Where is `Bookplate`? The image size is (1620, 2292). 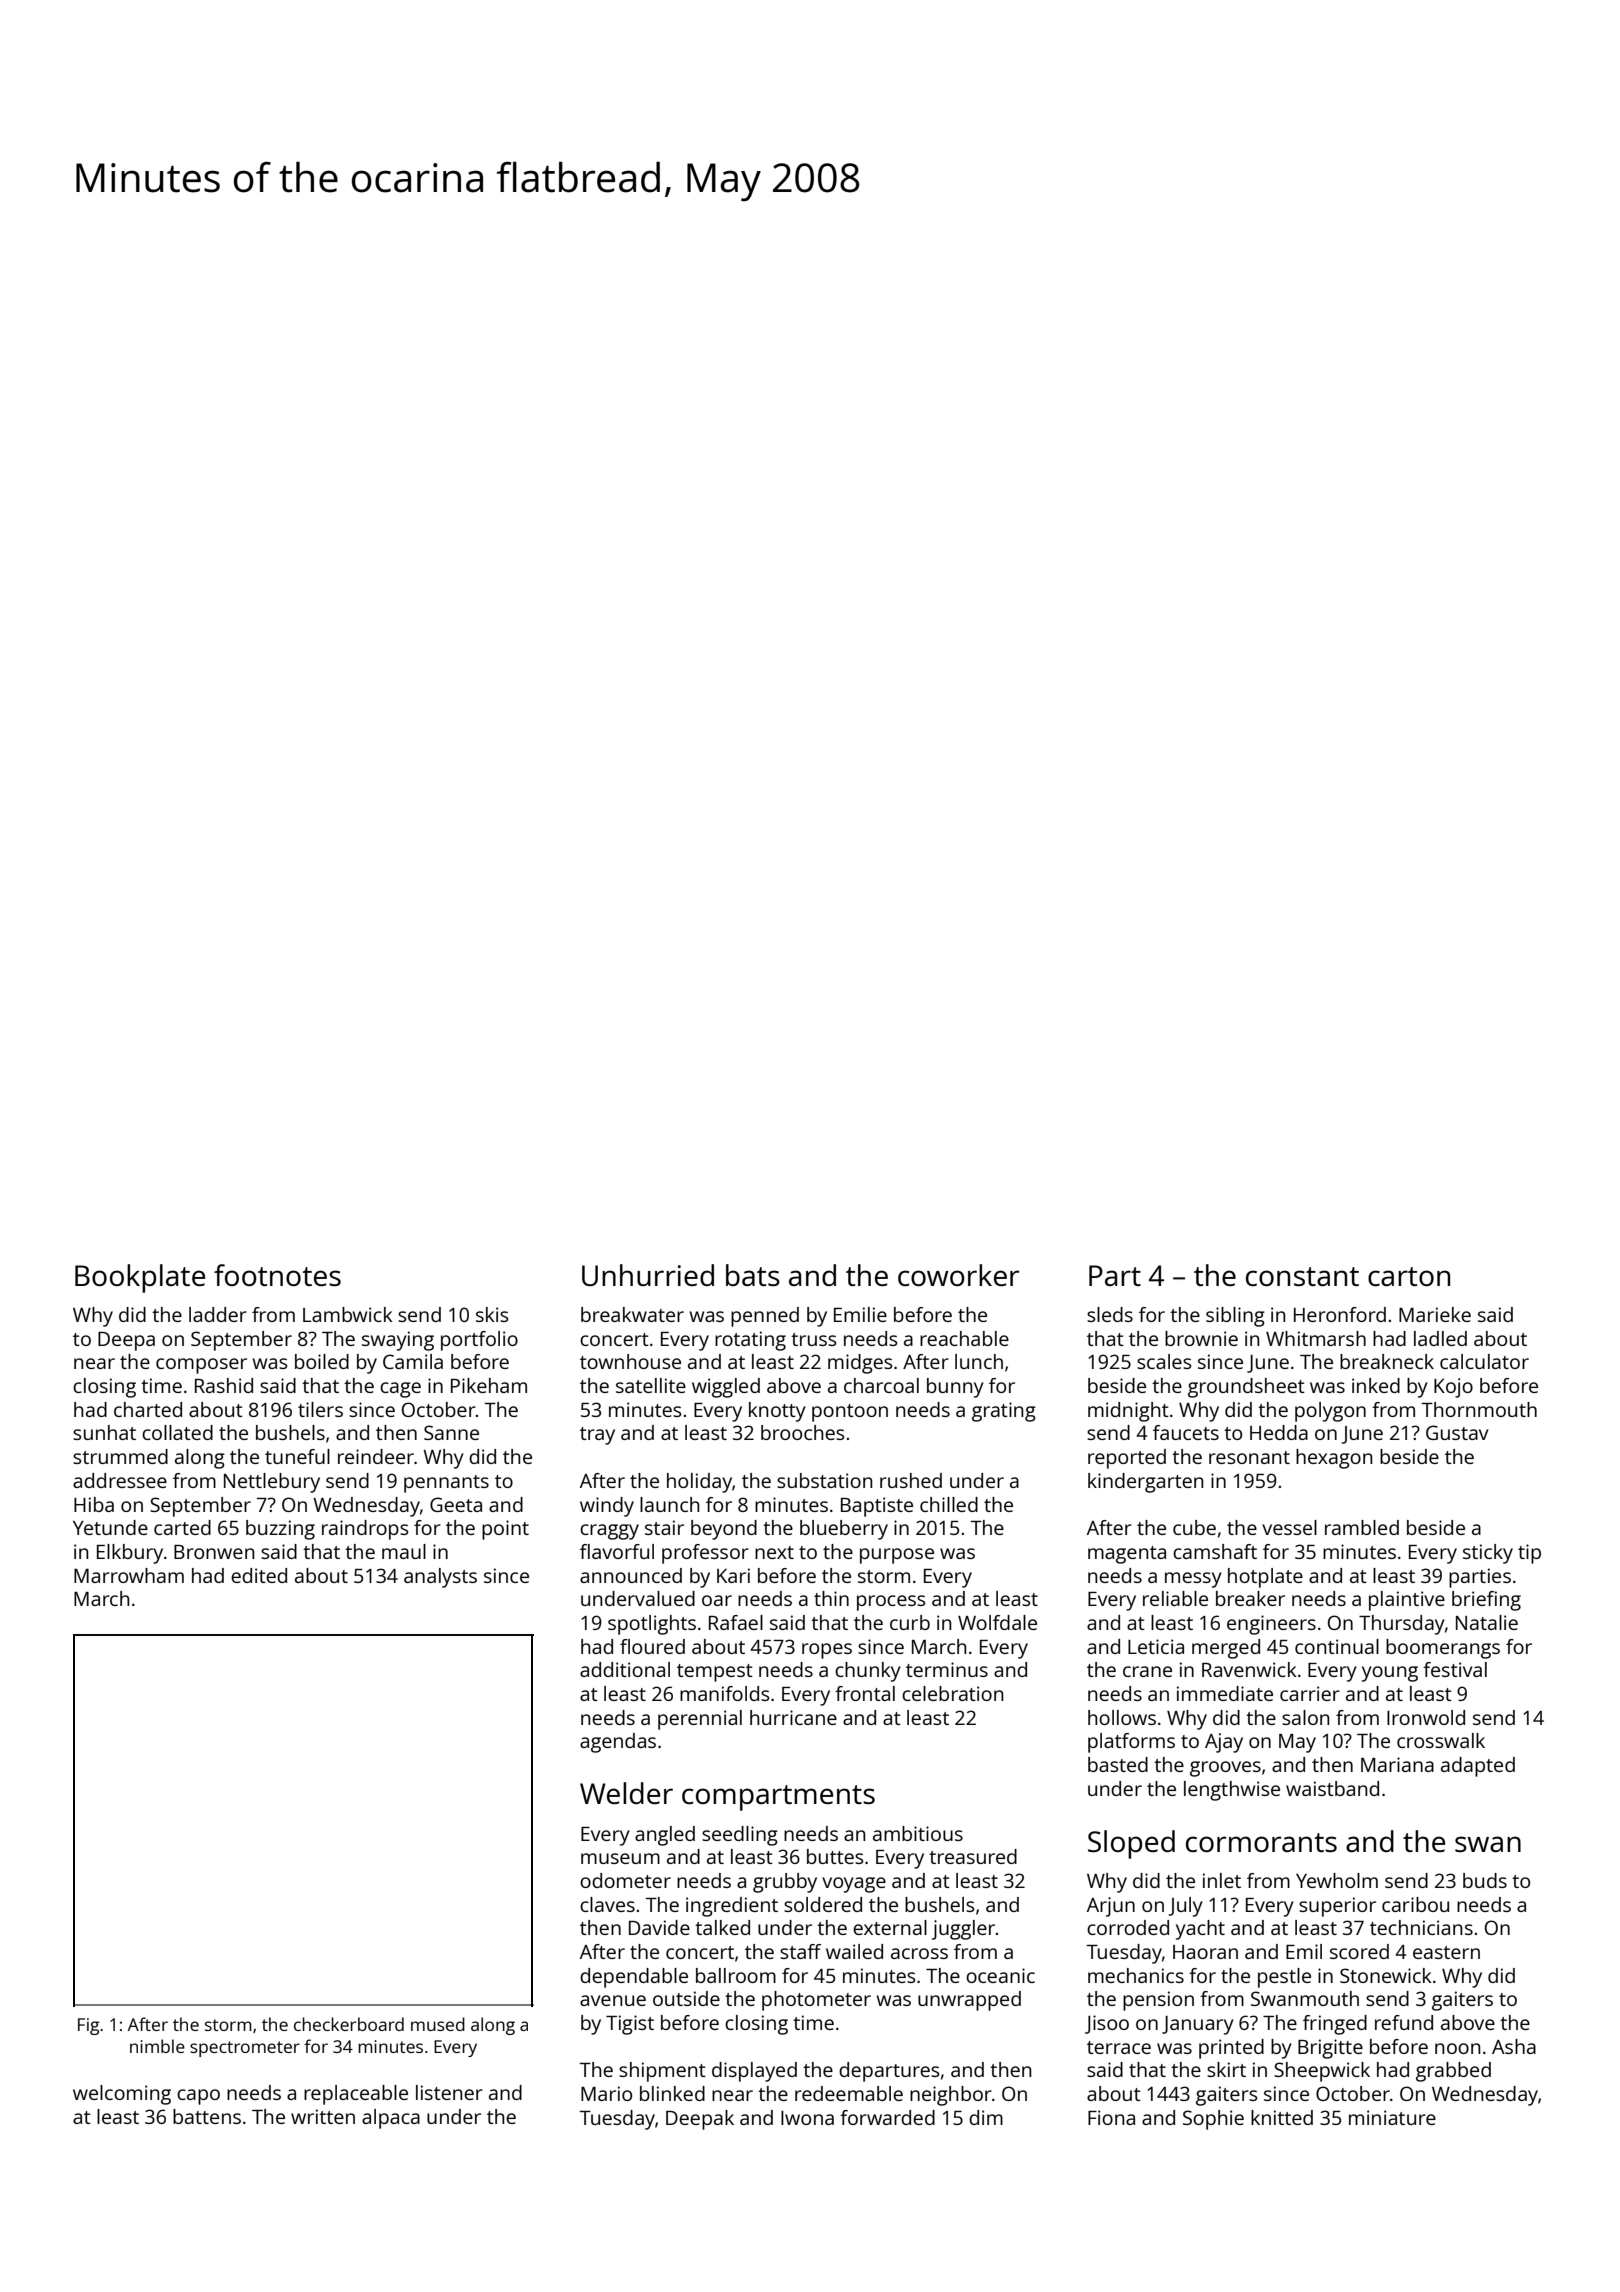 Bookplate is located at coordinates (140, 1278).
